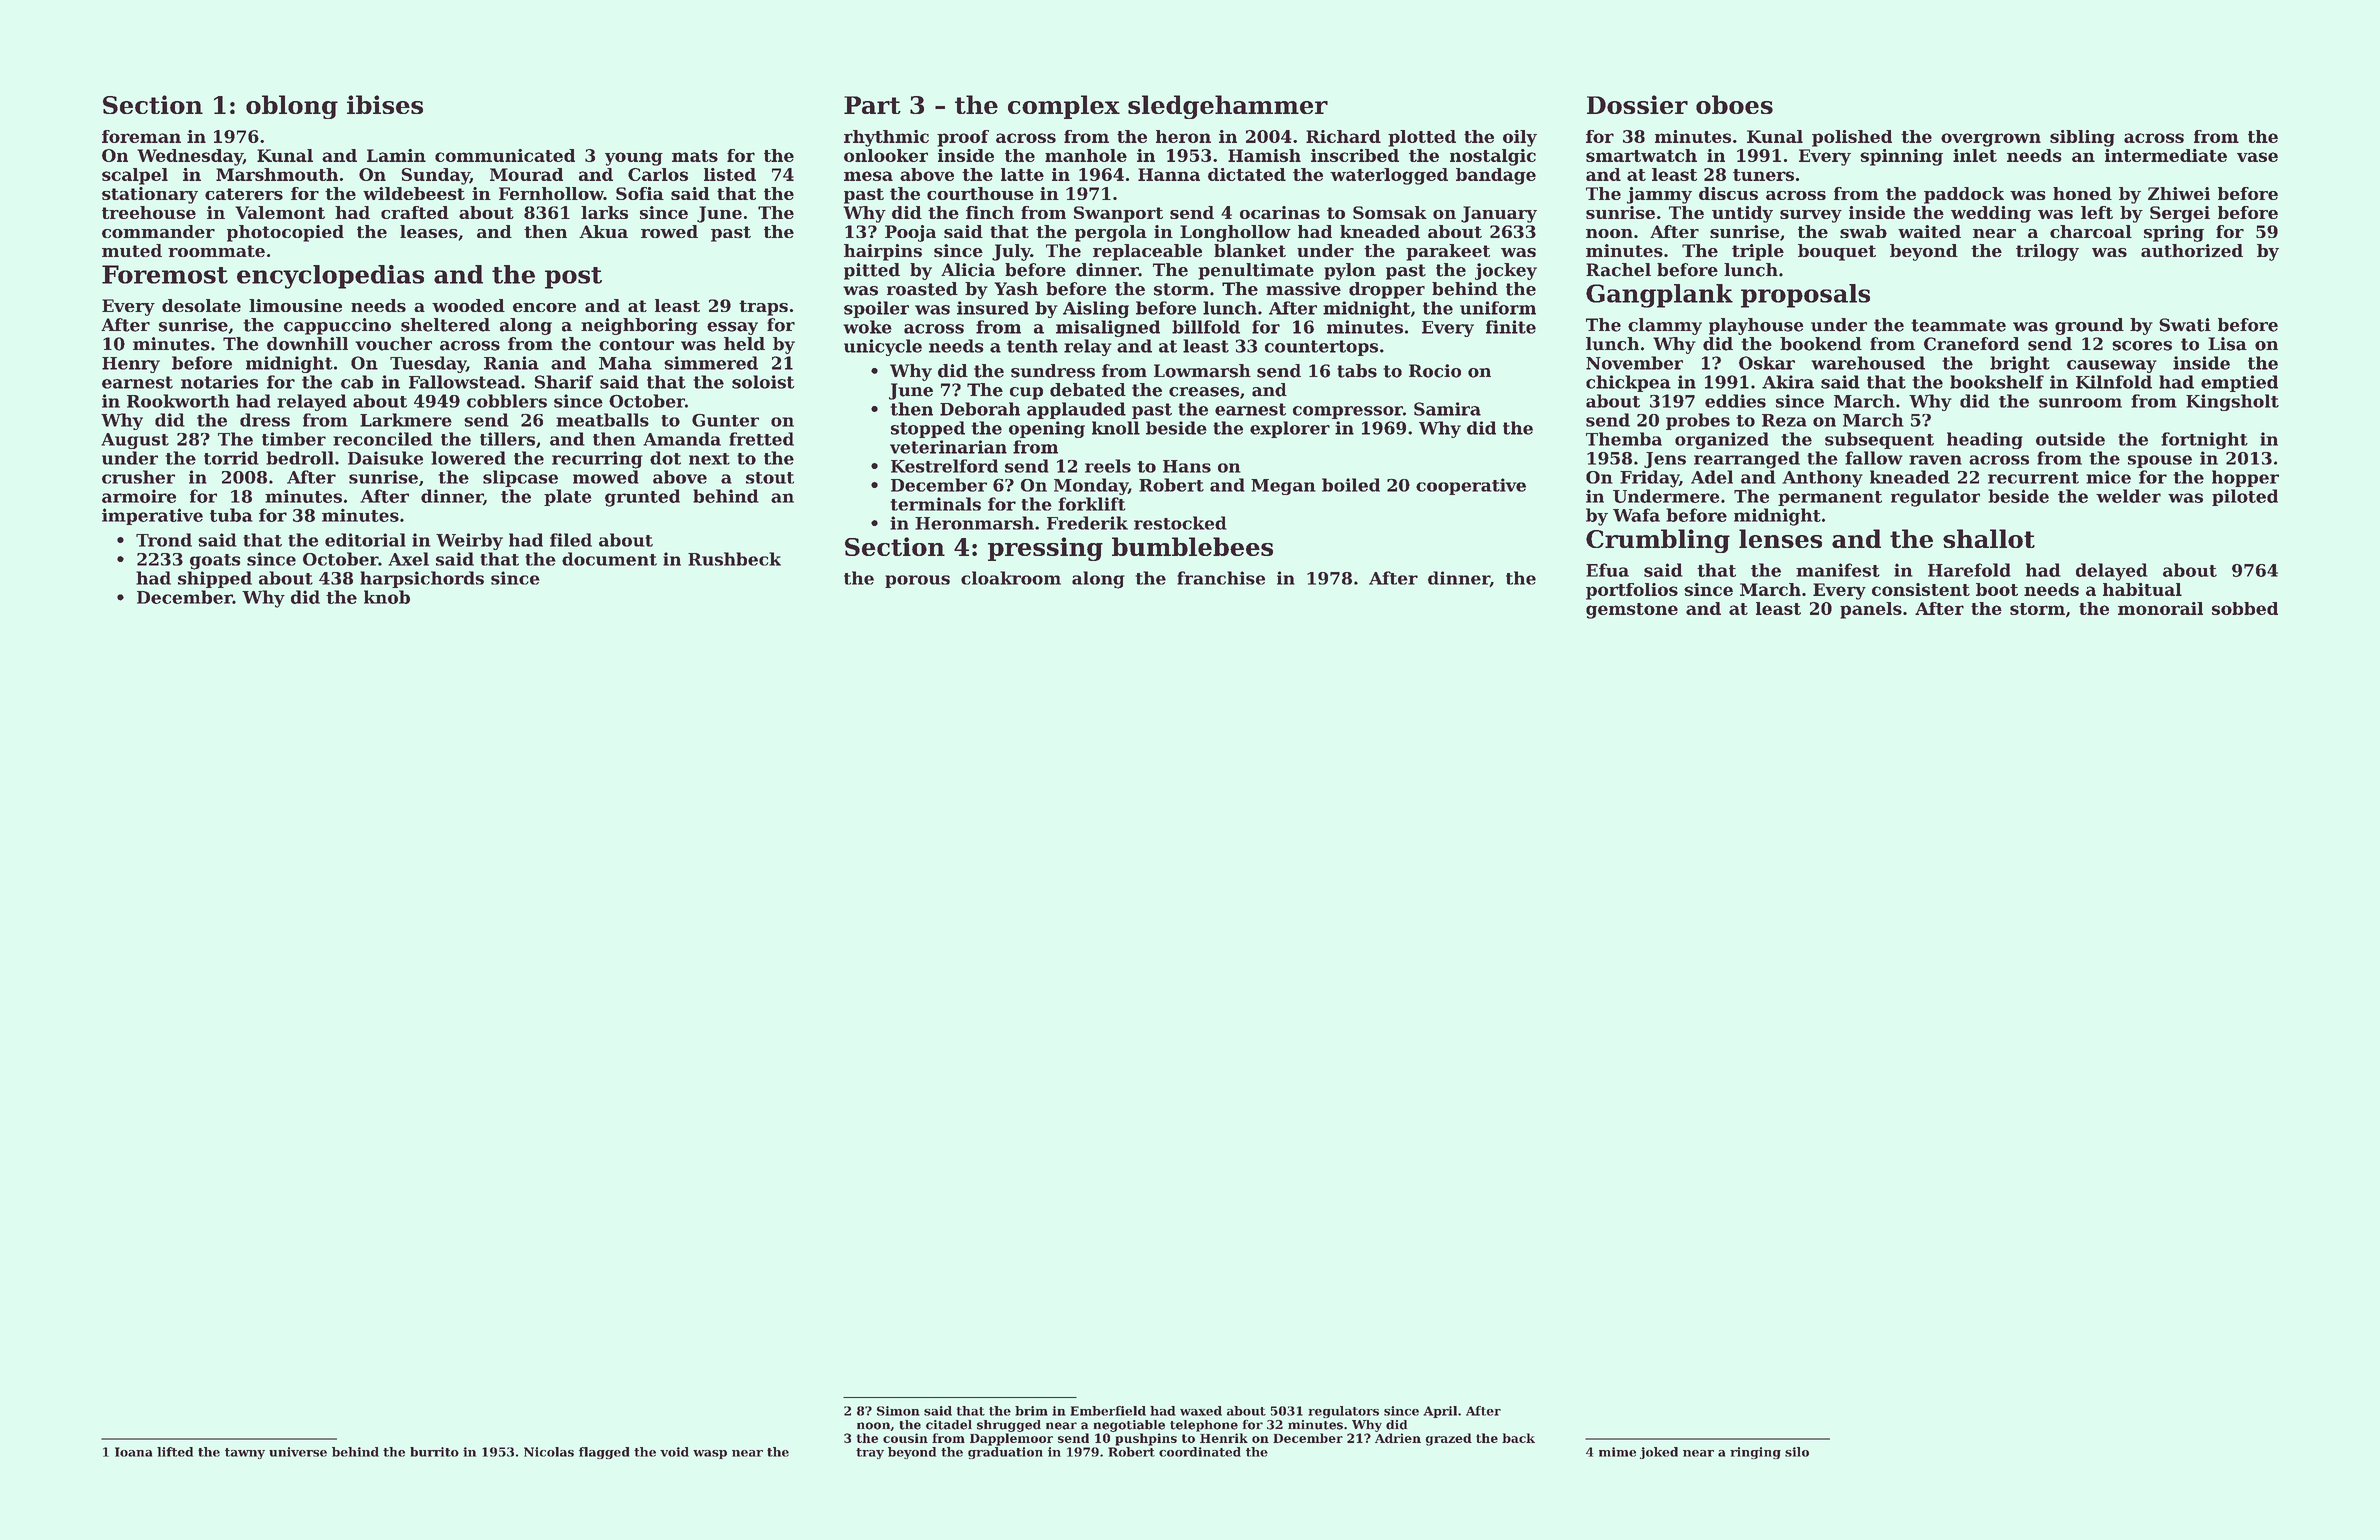 The width and height of the screenshot is (2380, 1540). Describe the element at coordinates (1632, 611) in the screenshot. I see `gemstone` at that location.
